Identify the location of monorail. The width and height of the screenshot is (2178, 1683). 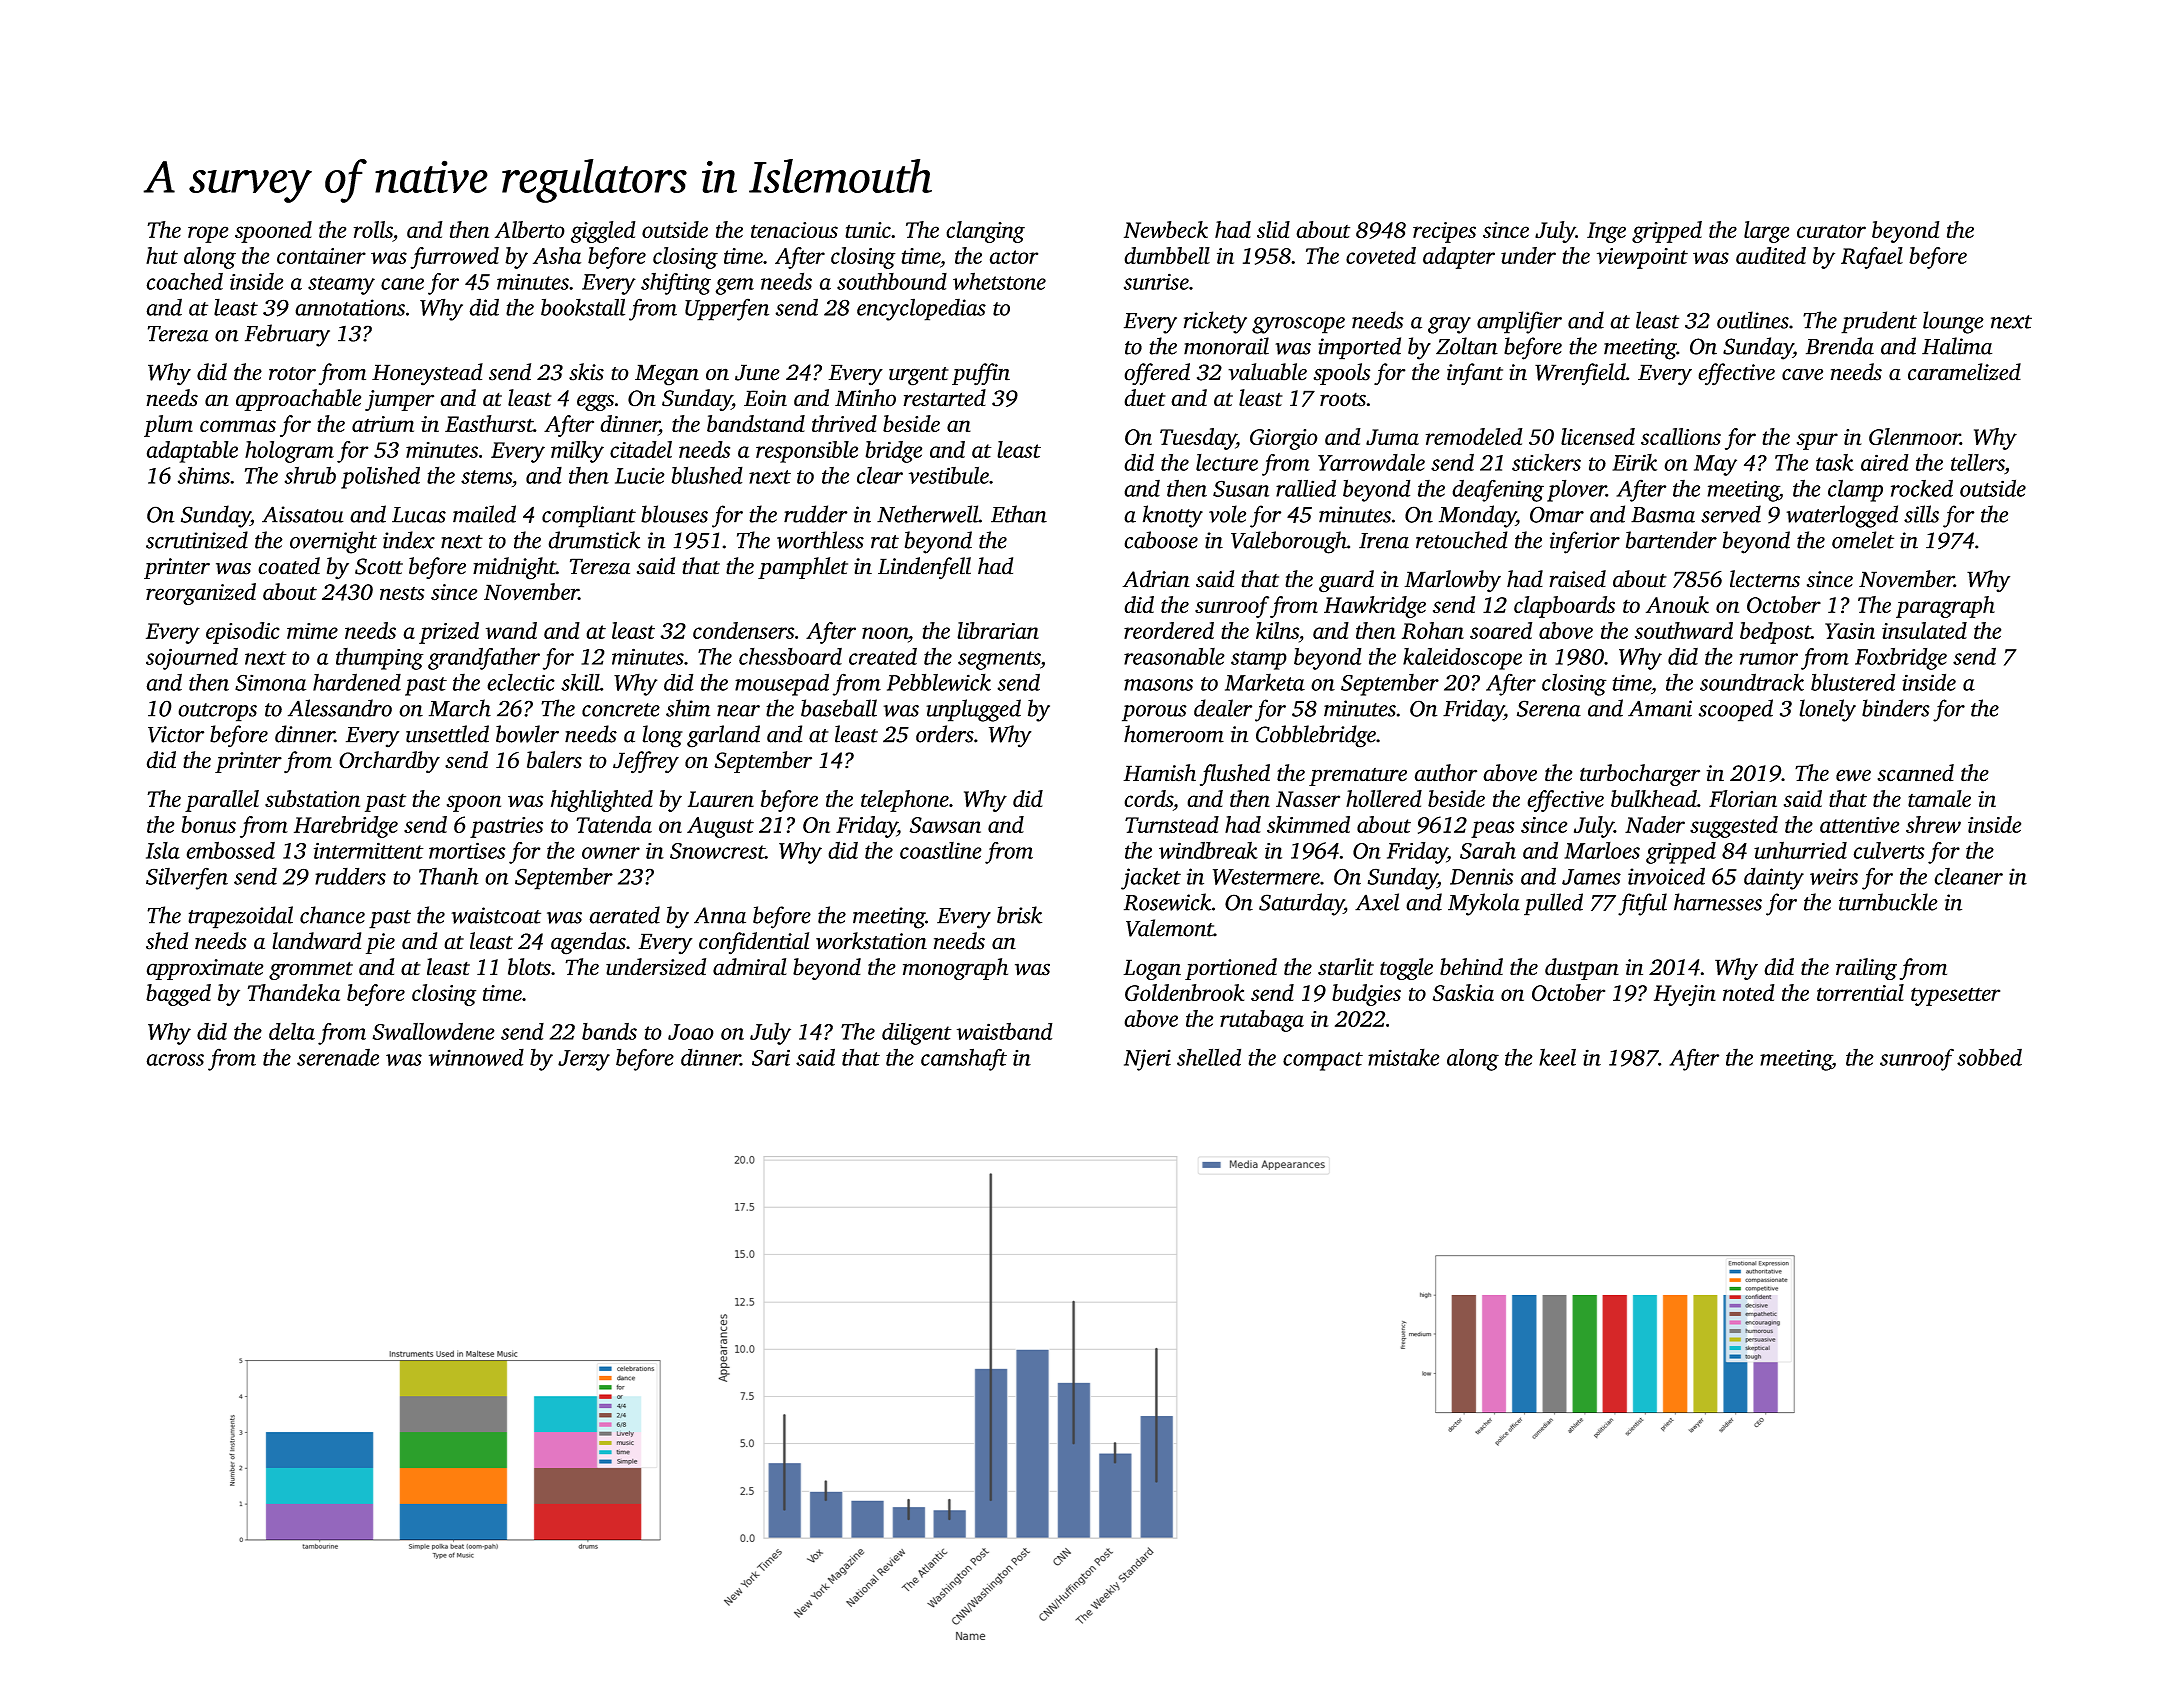
(1226, 346).
